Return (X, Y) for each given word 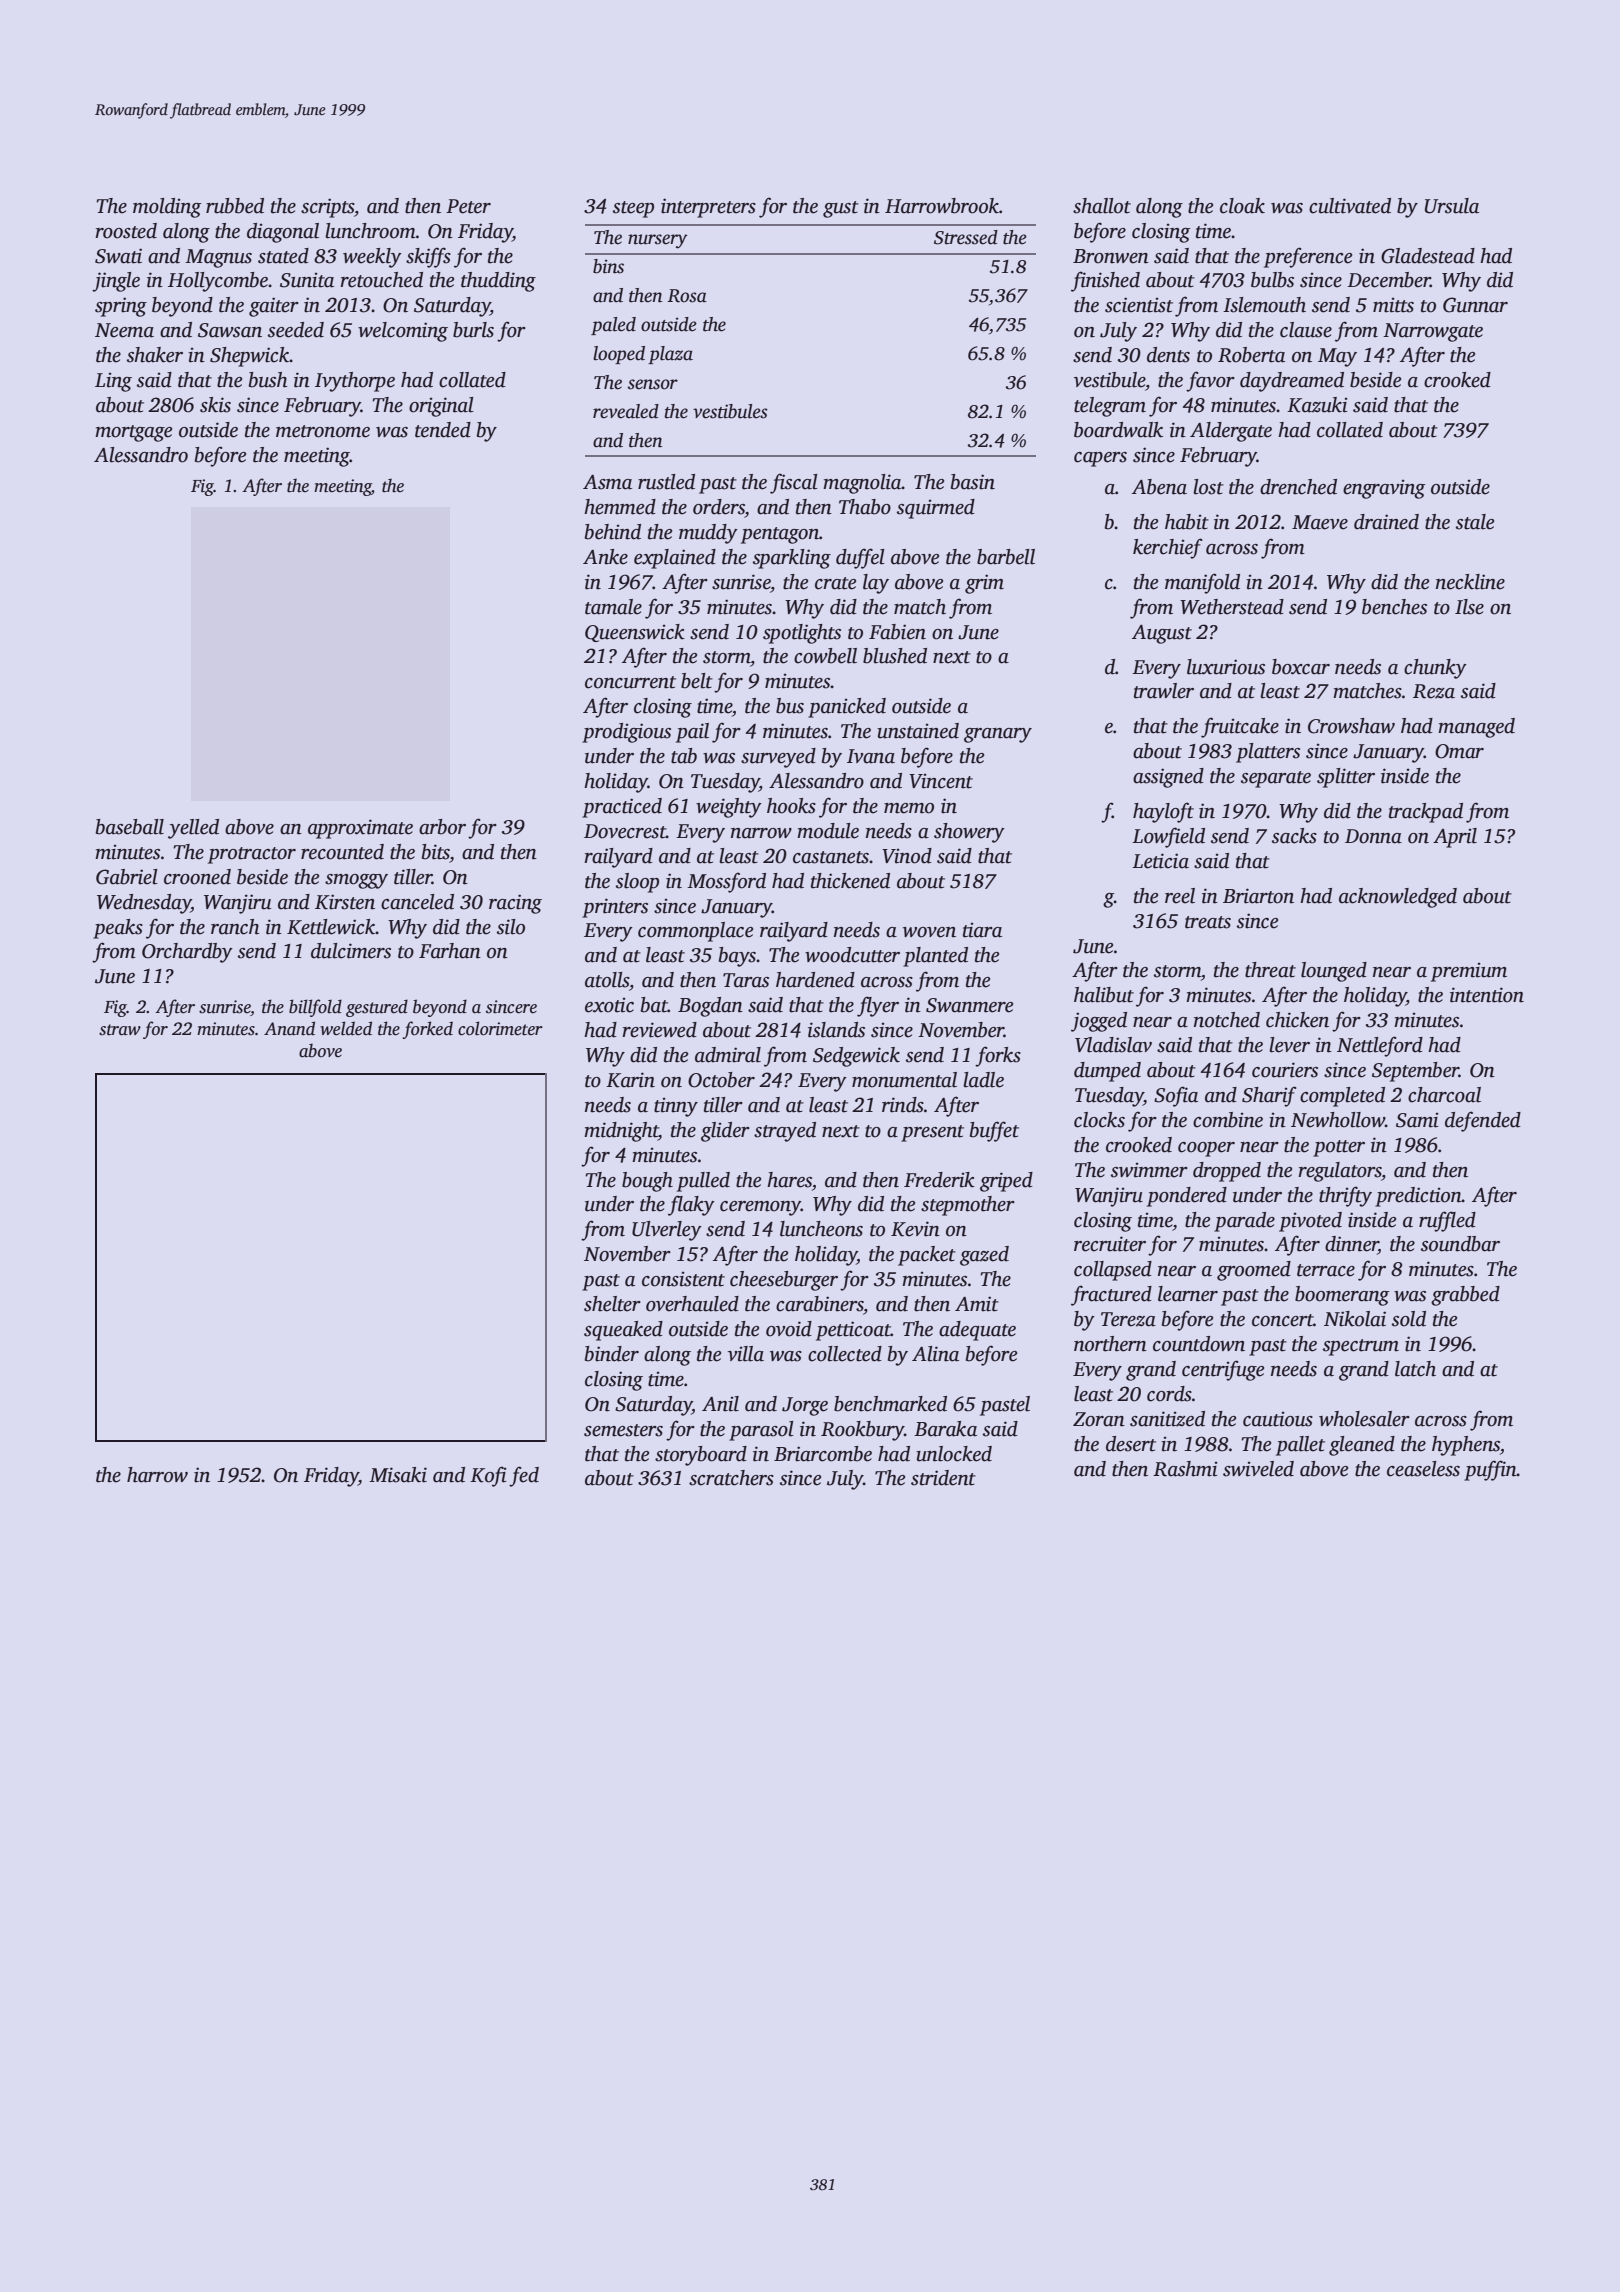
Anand (289, 1028)
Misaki (398, 1475)
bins (608, 266)
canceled (417, 902)
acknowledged (1398, 898)
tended (443, 430)
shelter (612, 1304)
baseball (130, 827)
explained (675, 559)
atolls (607, 980)
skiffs (428, 257)
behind (613, 532)
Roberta (1251, 355)
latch (1415, 1369)
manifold (1202, 583)
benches (1394, 607)
